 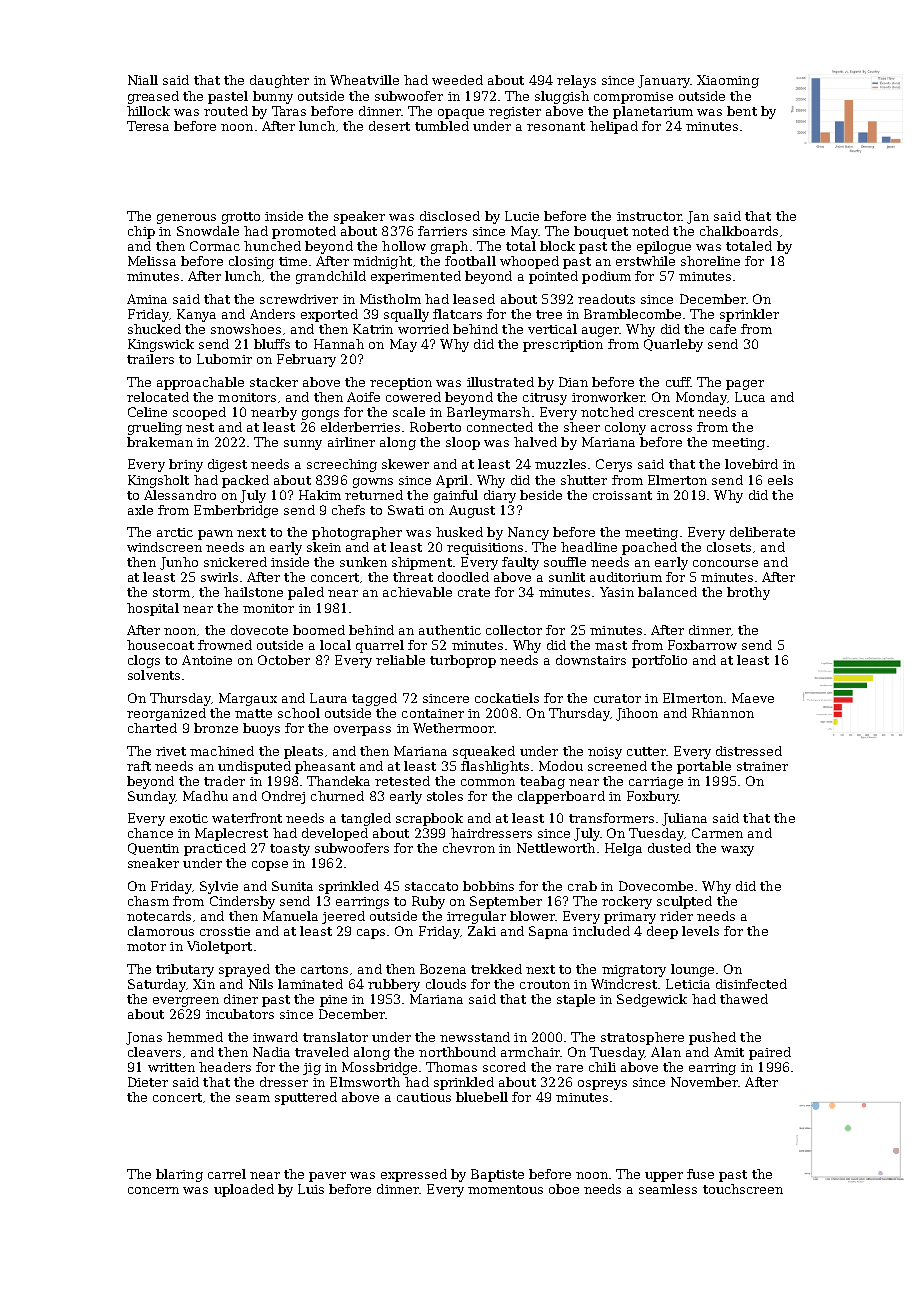 What do you see at coordinates (186, 465) in the document?
I see `briny` at bounding box center [186, 465].
